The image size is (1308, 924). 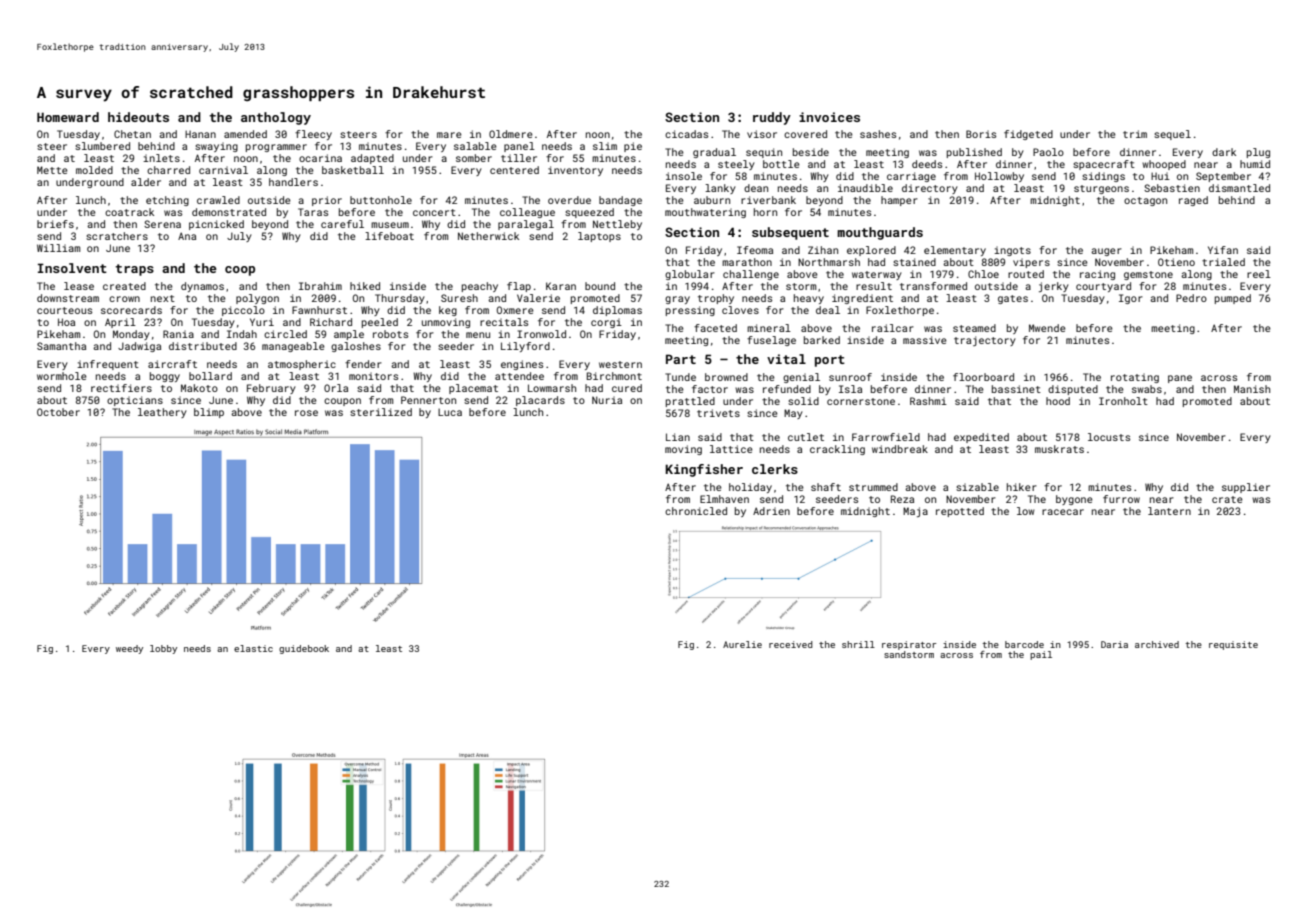 I want to click on lantern, so click(x=1169, y=511).
